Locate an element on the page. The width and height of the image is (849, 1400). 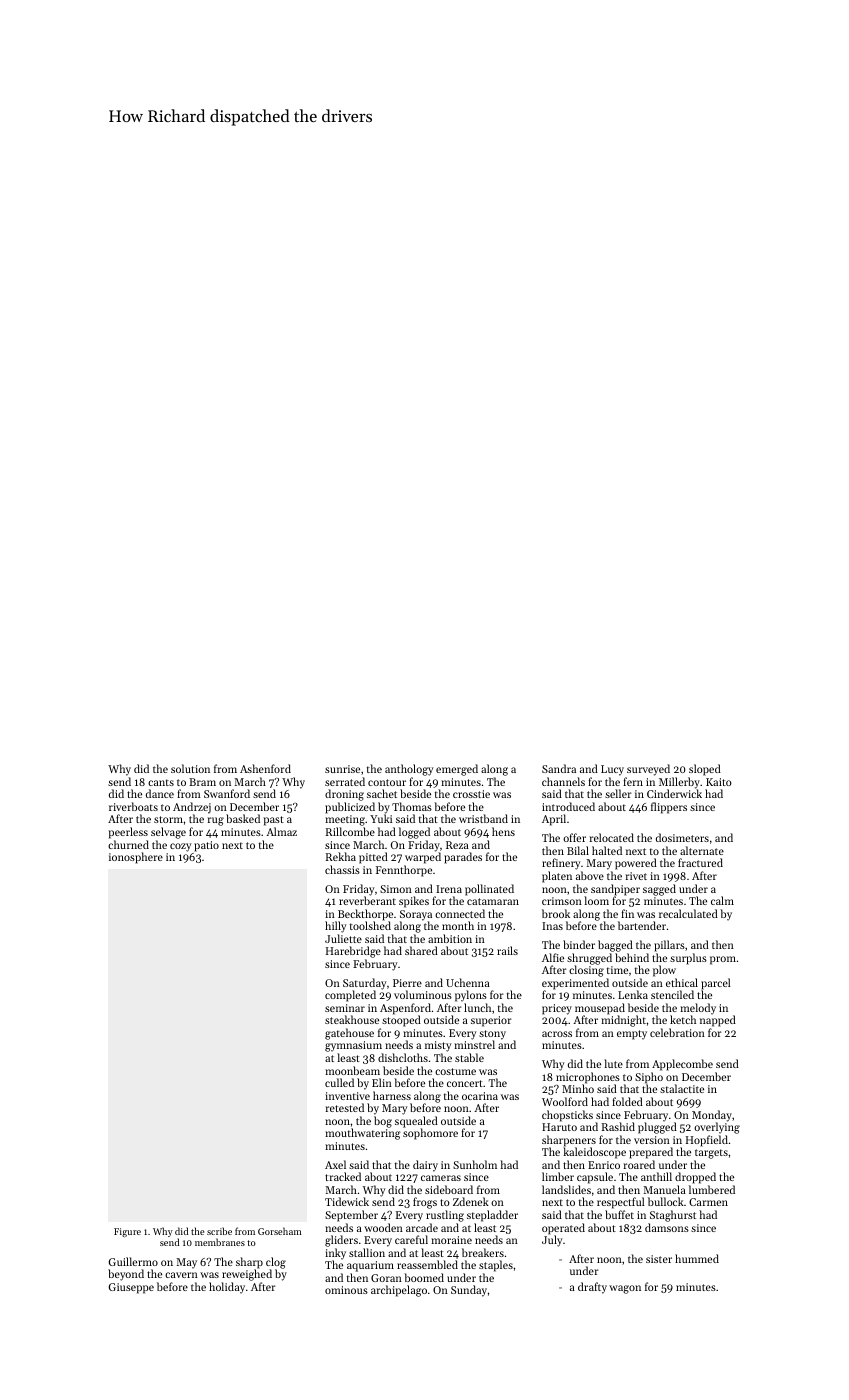
Aspenford is located at coordinates (405, 1009).
